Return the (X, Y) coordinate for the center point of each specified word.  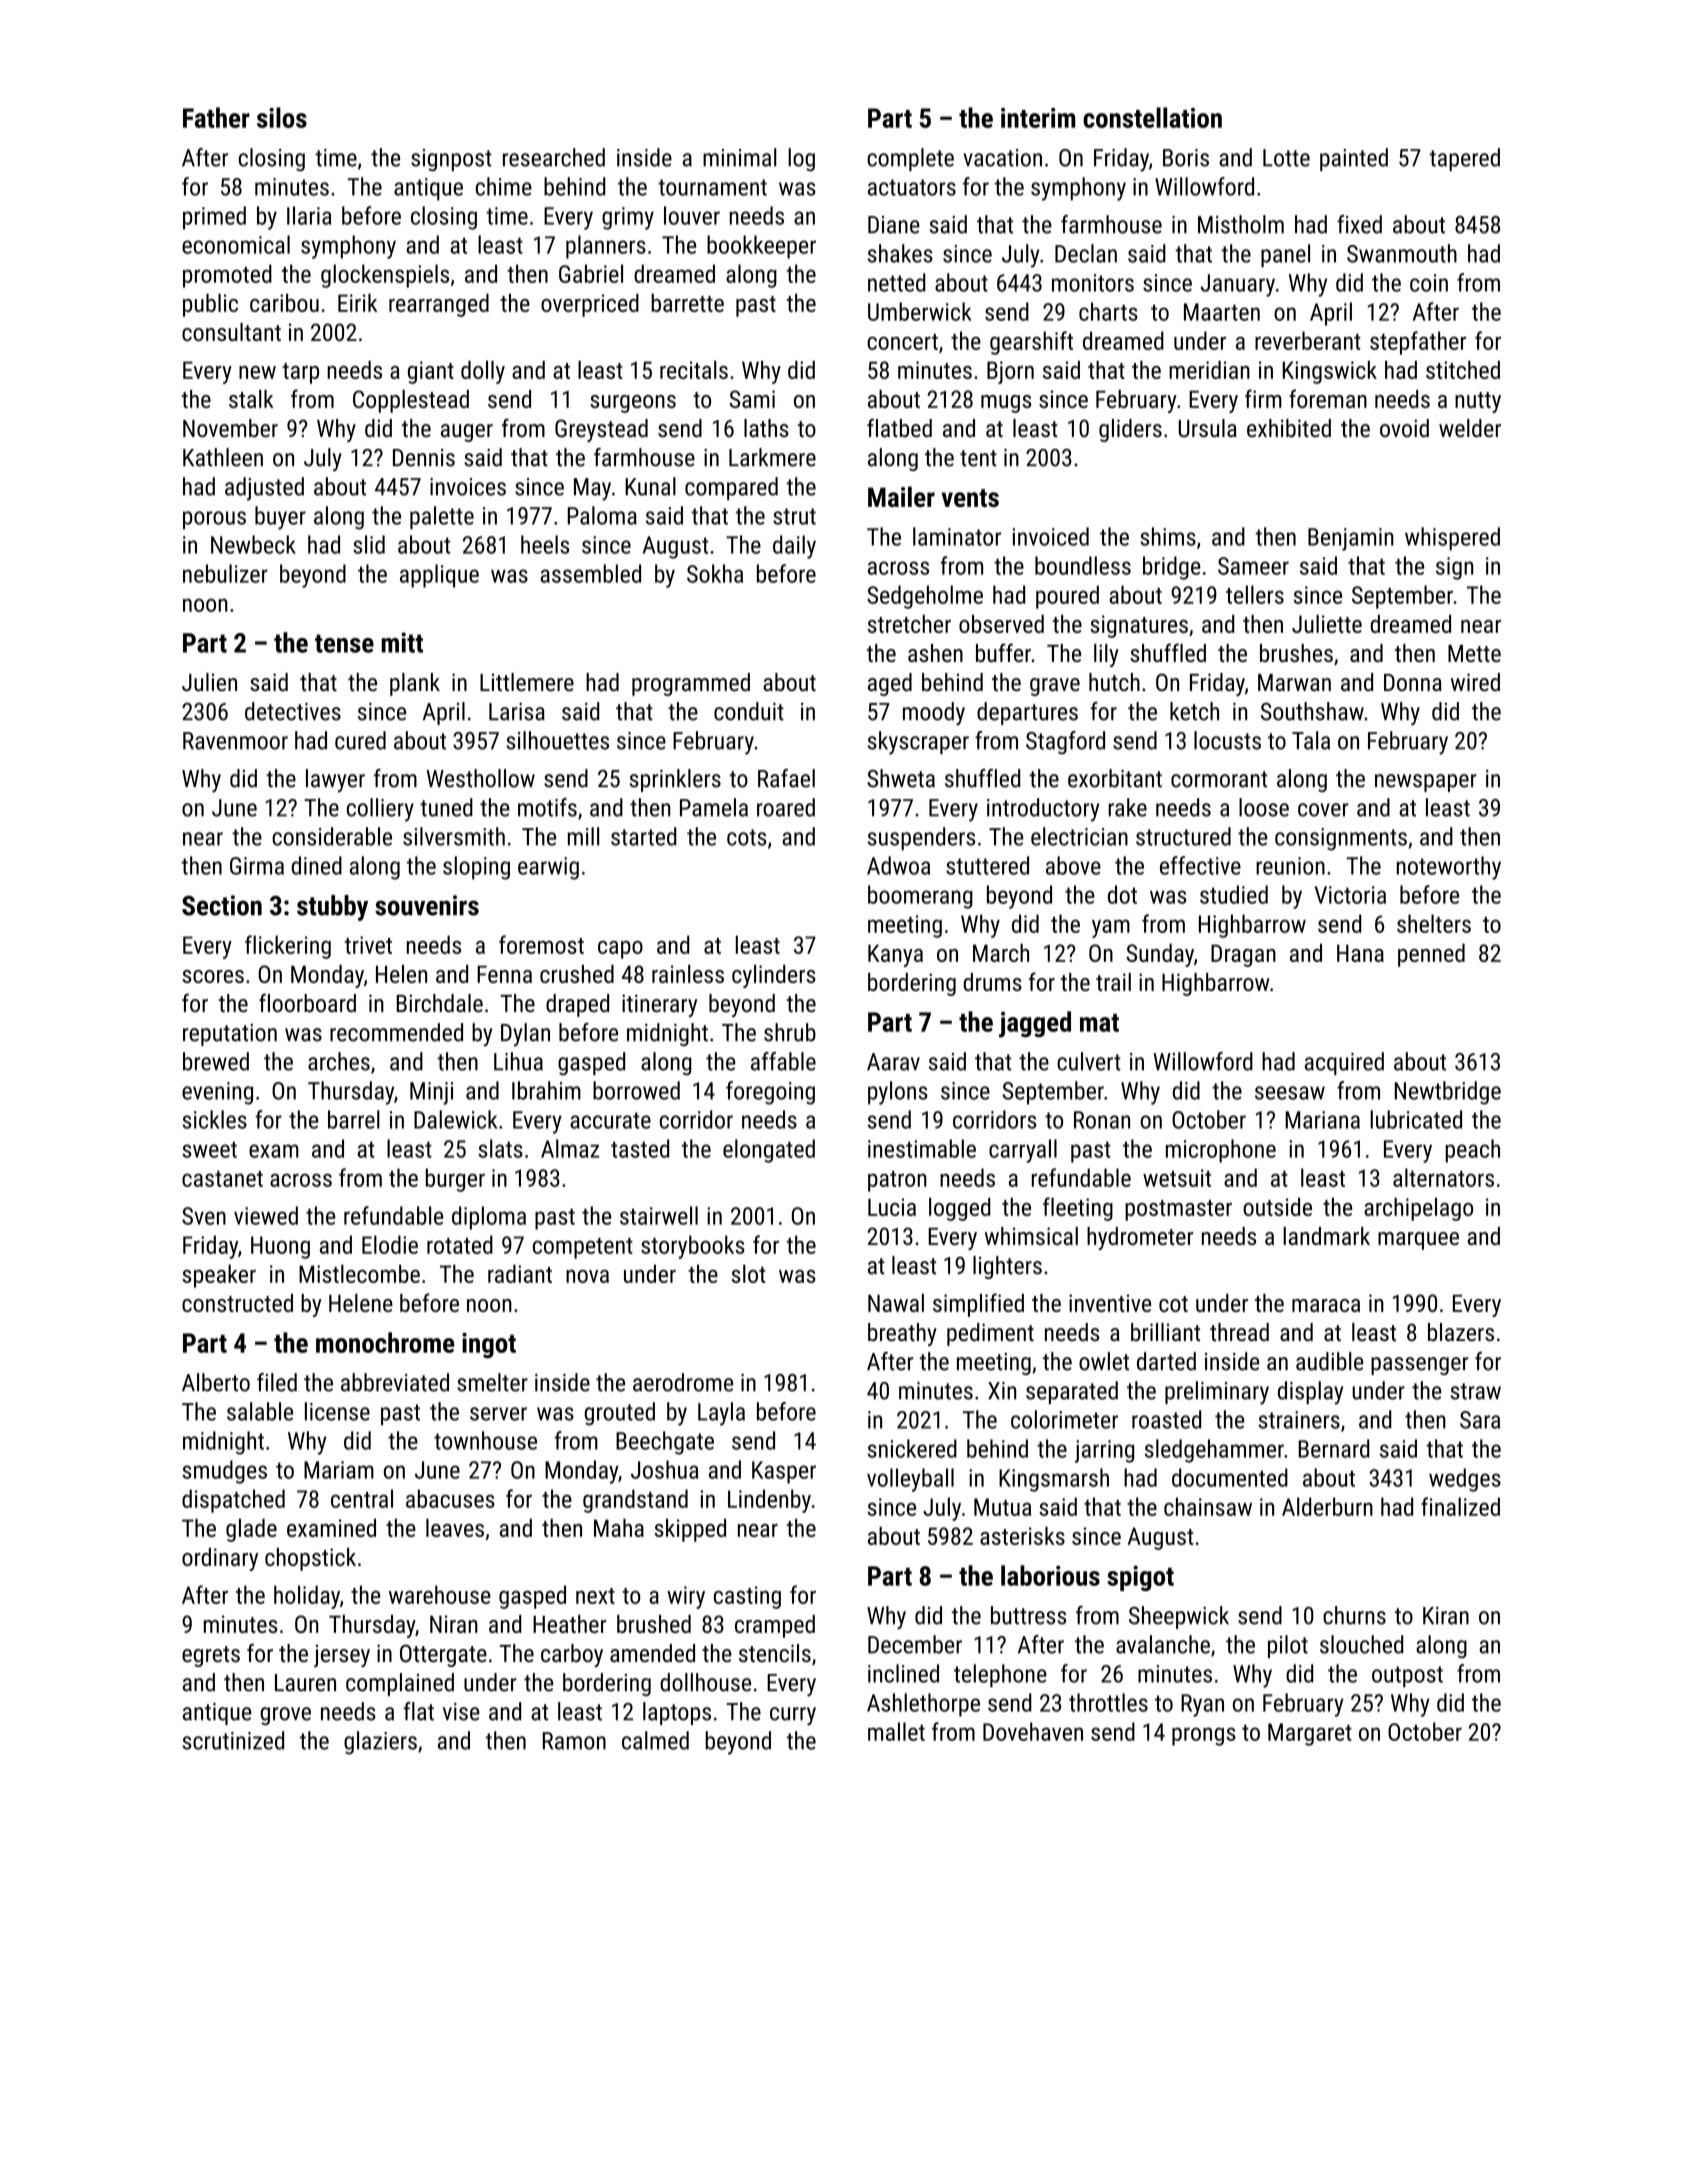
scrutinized (233, 1740)
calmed (655, 1740)
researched (554, 157)
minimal (739, 157)
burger (455, 1180)
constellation (1152, 117)
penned (1431, 955)
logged (960, 1209)
